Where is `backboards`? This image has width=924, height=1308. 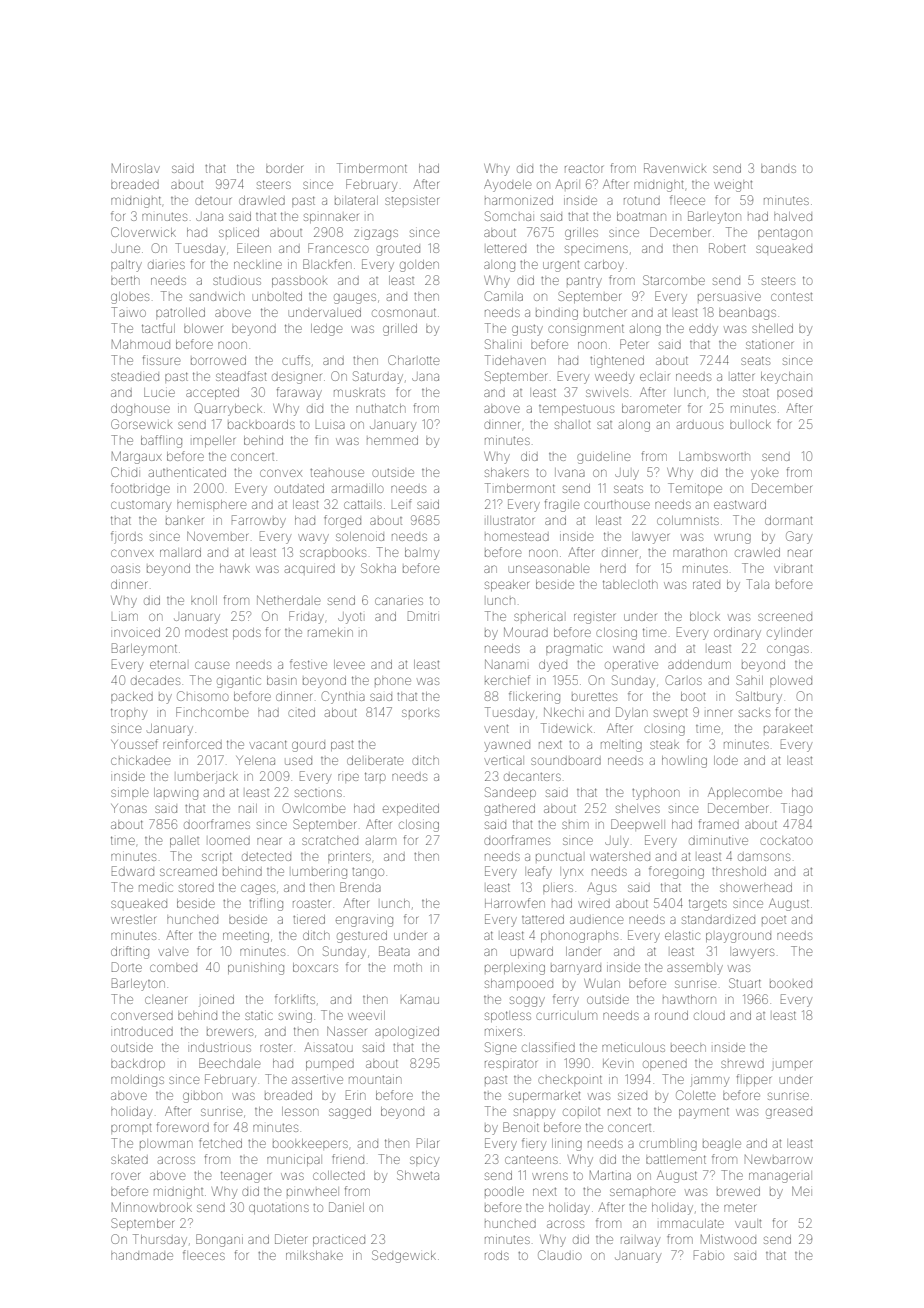 backboards is located at coordinates (261, 424).
